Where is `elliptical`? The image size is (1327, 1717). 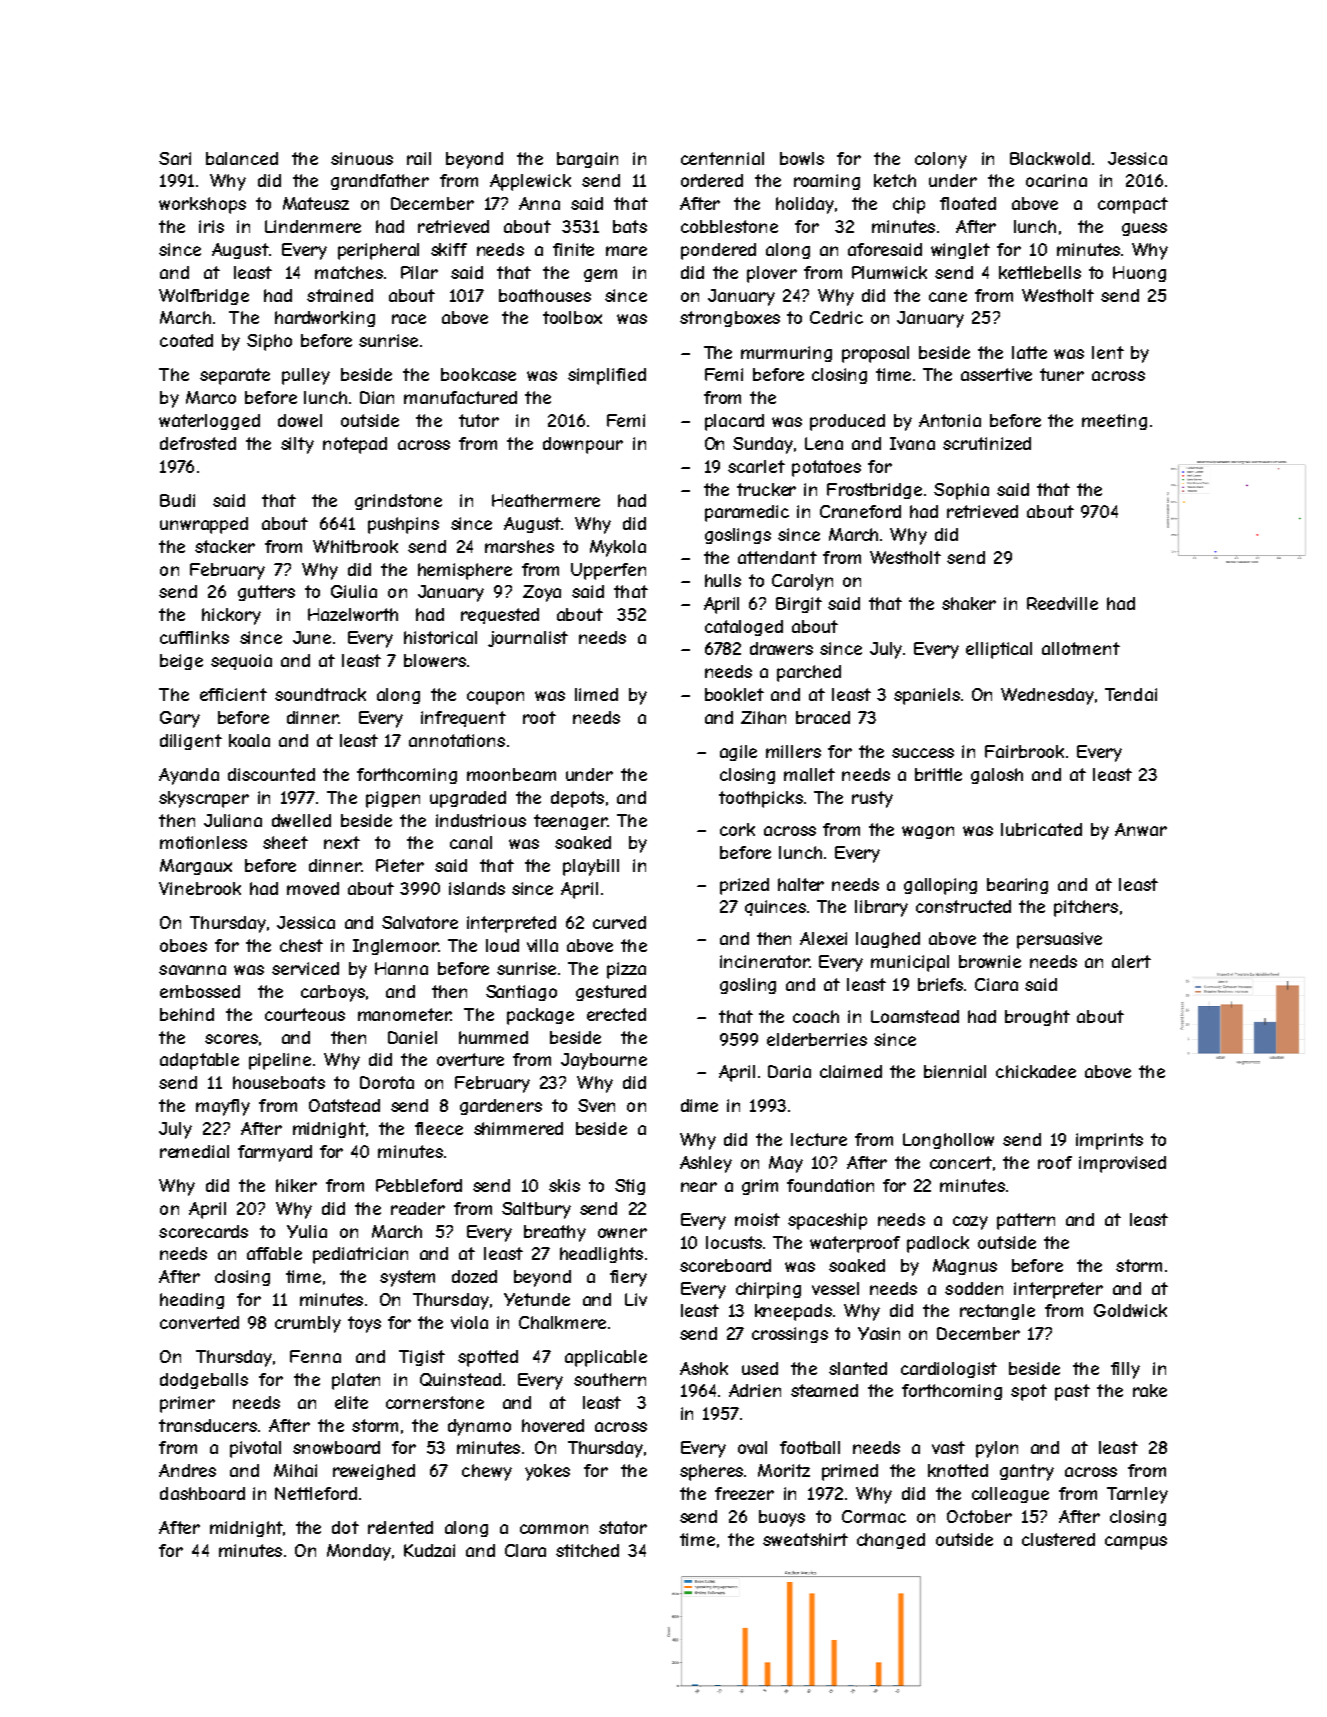
elliptical is located at coordinates (999, 650).
